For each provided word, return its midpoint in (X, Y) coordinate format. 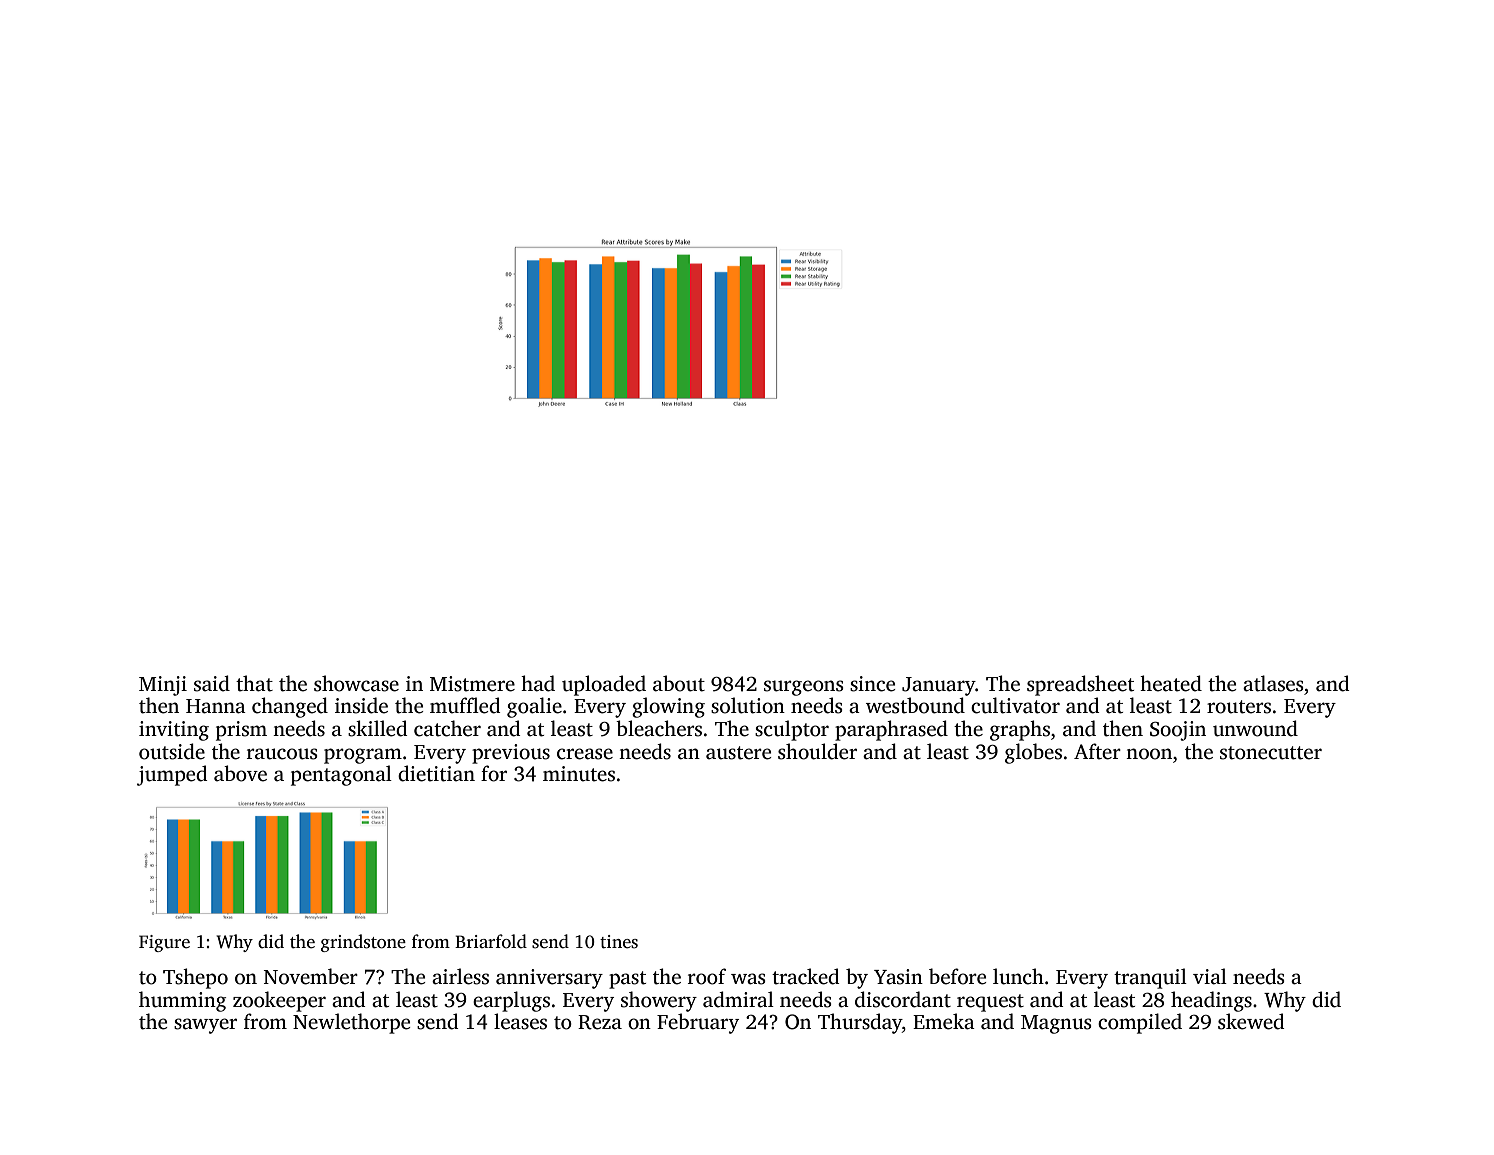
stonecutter (1271, 753)
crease (585, 754)
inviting (174, 731)
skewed (1251, 1021)
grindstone (363, 943)
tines (619, 942)
